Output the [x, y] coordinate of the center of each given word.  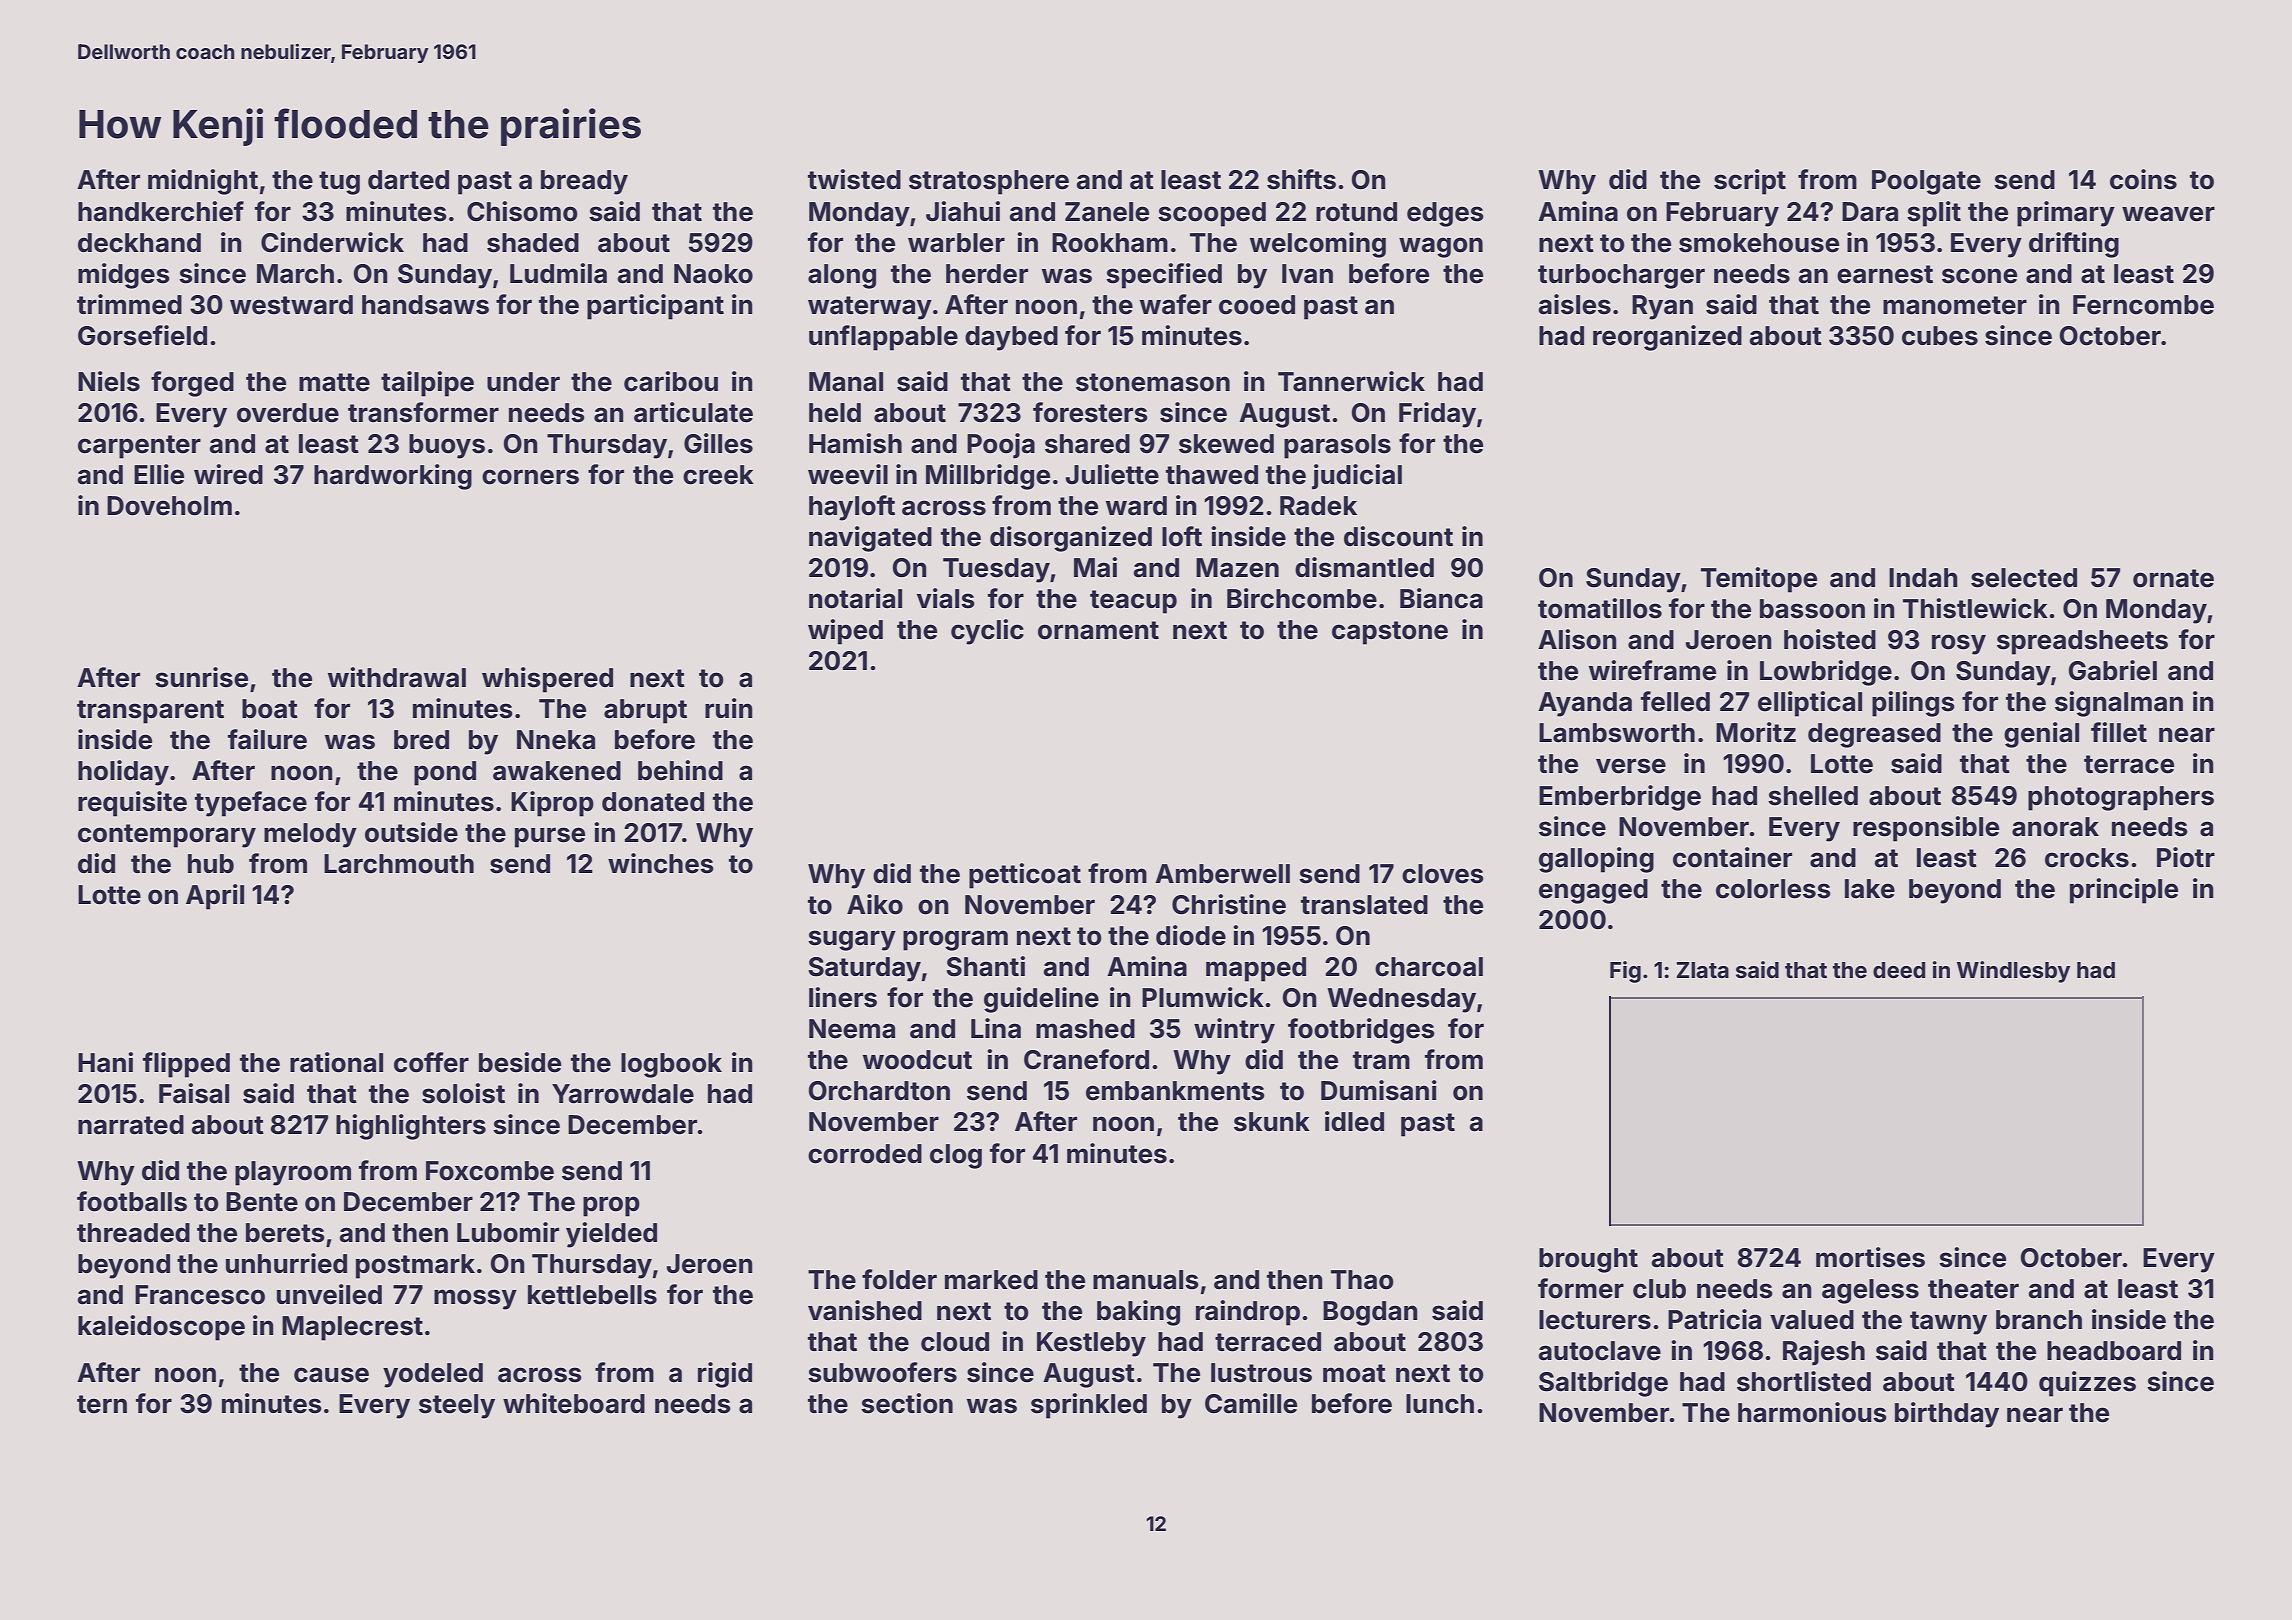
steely [457, 1406]
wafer [1176, 304]
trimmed [129, 304]
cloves [1443, 874]
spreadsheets [2082, 642]
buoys [447, 446]
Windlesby [2013, 972]
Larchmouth [399, 864]
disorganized [1071, 539]
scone [1979, 276]
